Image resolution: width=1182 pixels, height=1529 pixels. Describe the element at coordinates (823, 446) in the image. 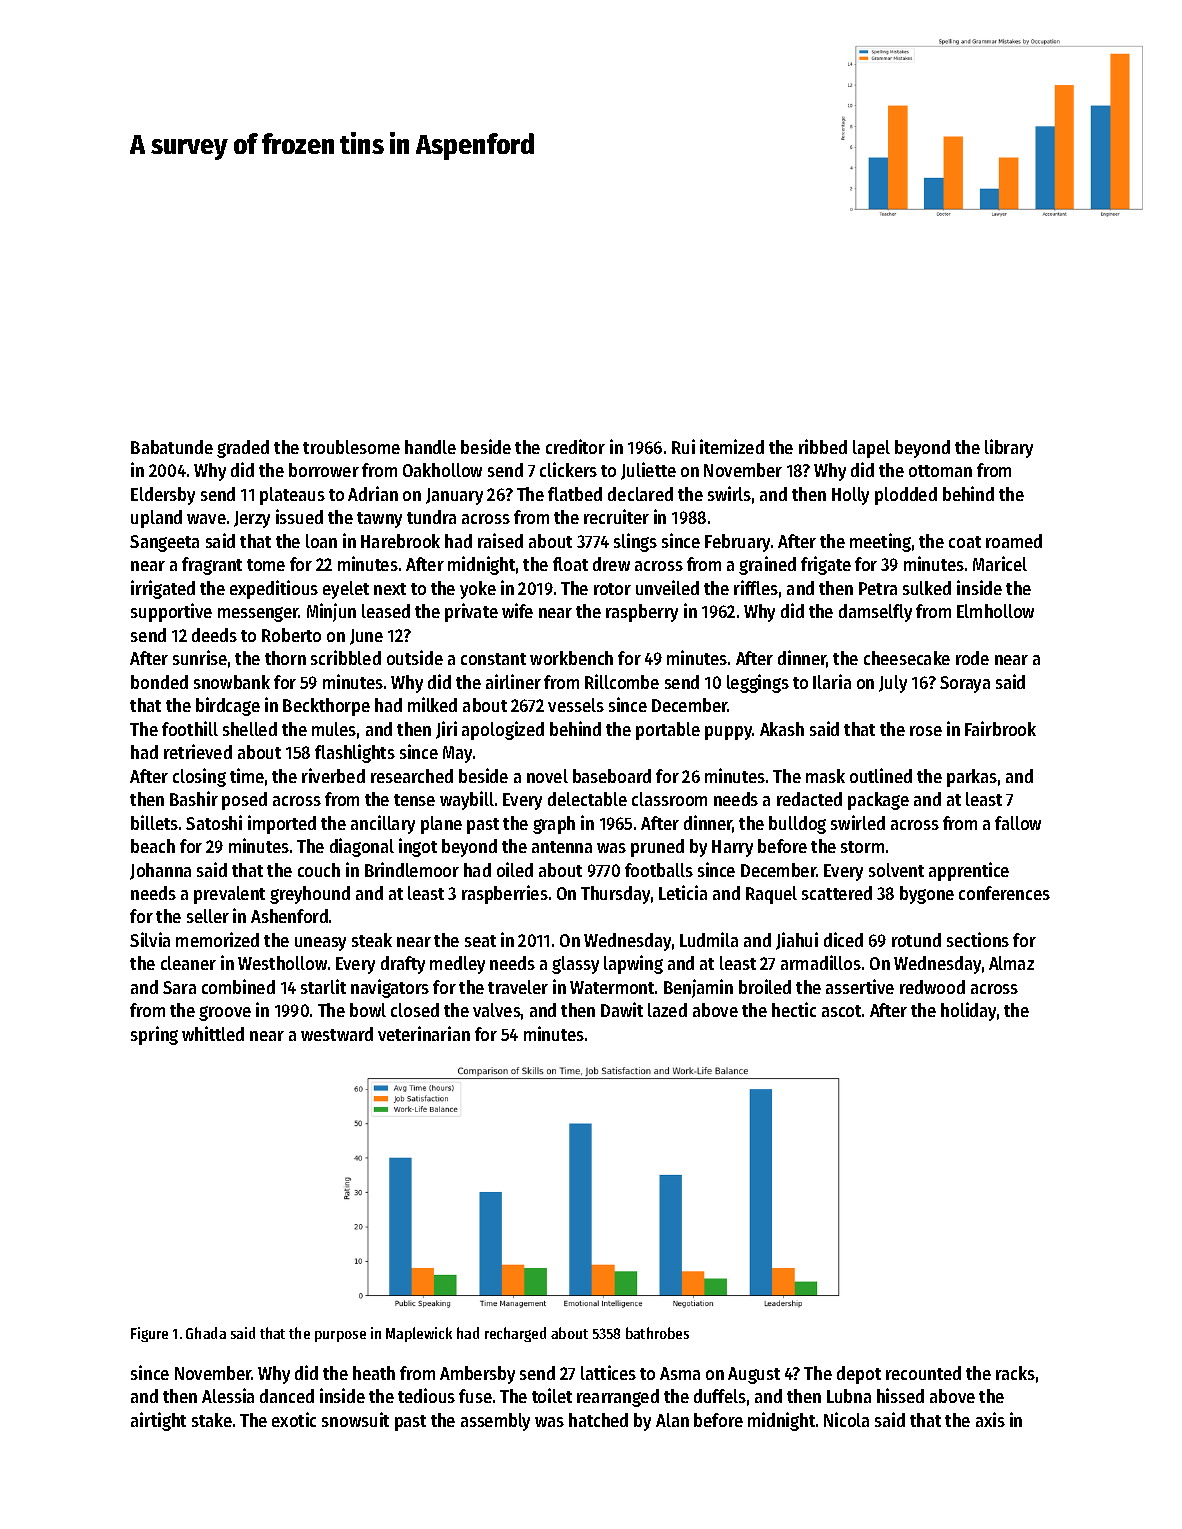

I see `ribbed` at that location.
